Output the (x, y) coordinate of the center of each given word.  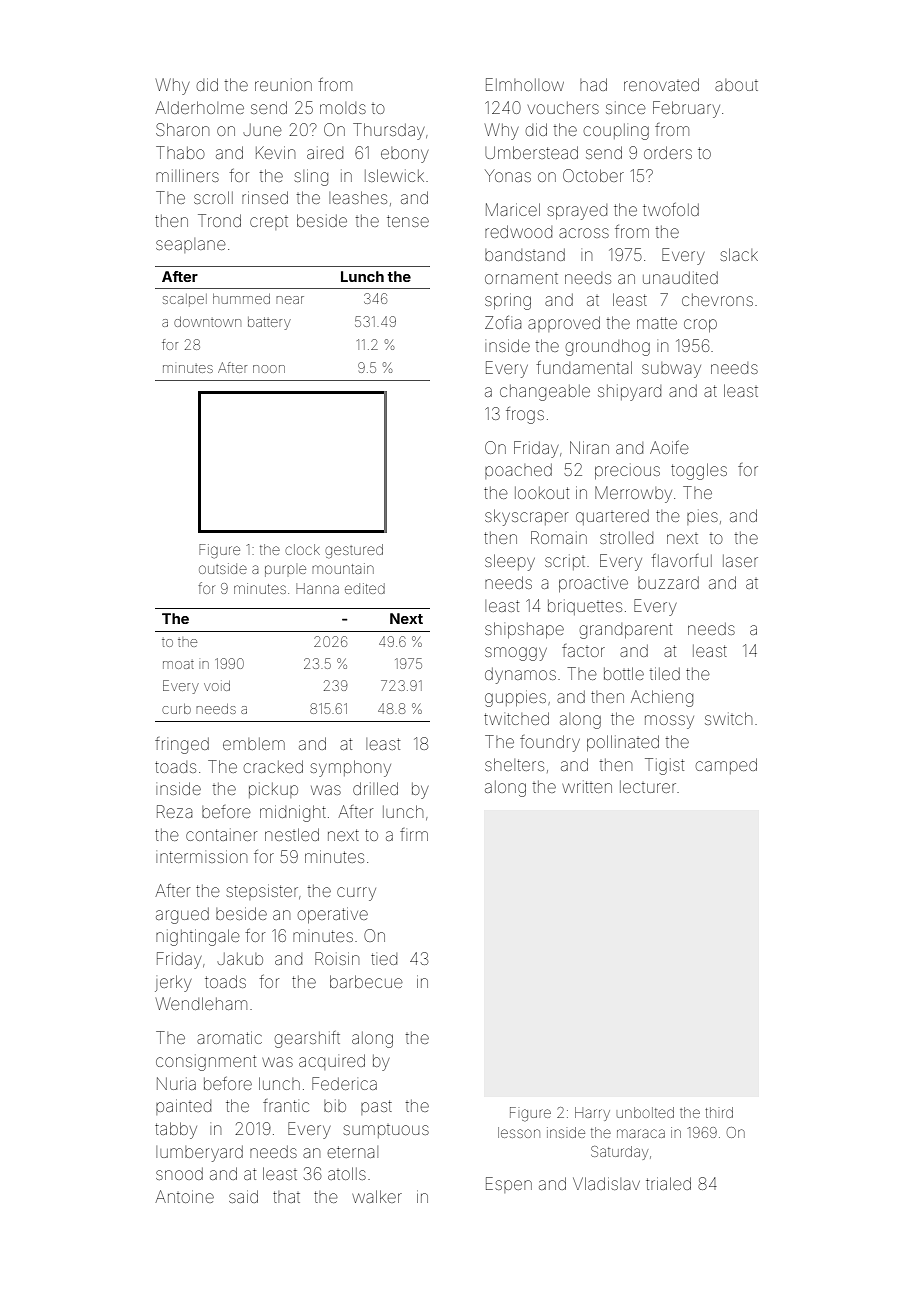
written (587, 787)
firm (414, 834)
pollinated (623, 743)
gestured (354, 551)
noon (269, 369)
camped (726, 766)
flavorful (681, 560)
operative (333, 915)
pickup (273, 790)
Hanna (317, 588)
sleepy (510, 562)
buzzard (668, 583)
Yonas (508, 176)
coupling (616, 132)
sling (311, 177)
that (286, 1197)
